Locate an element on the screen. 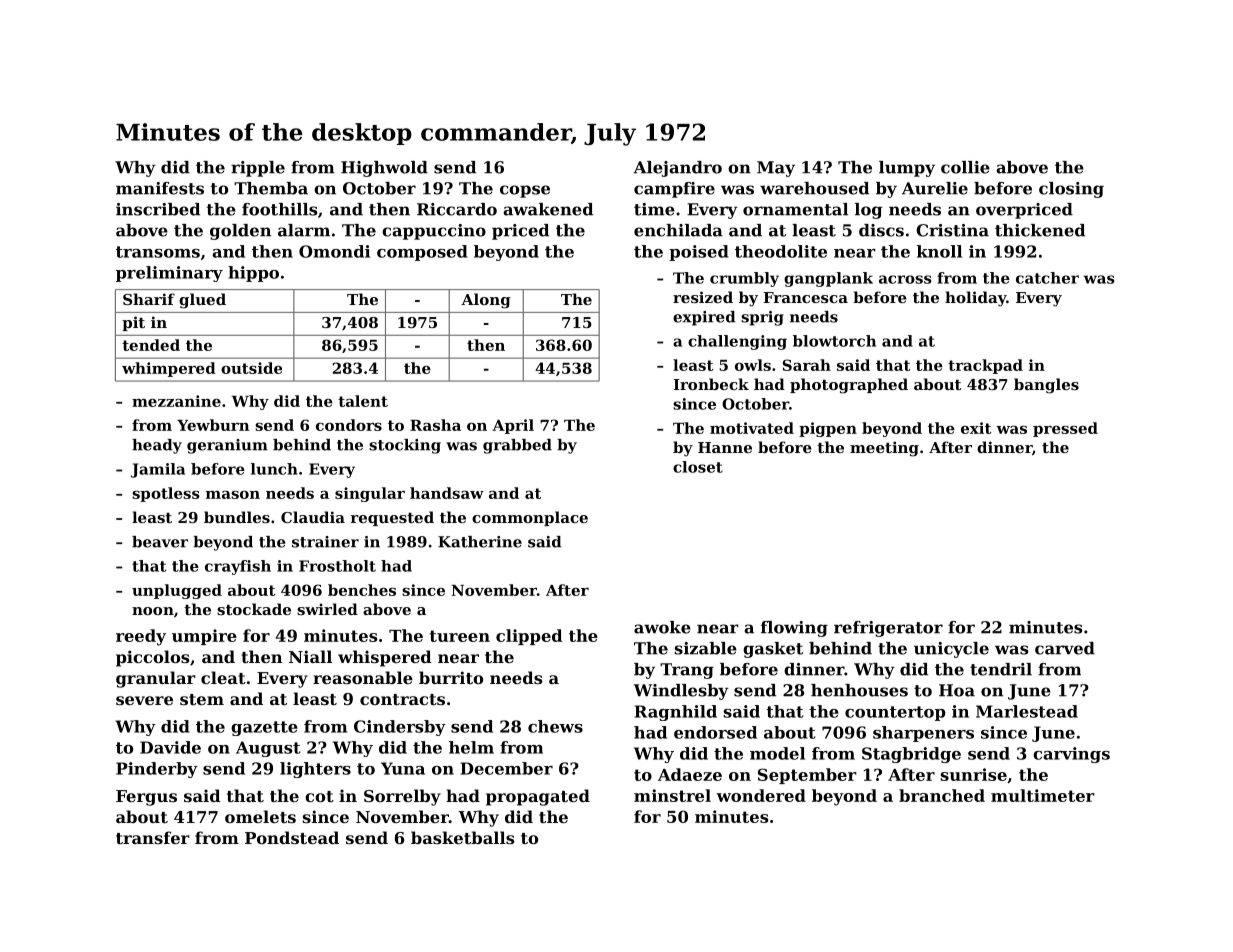 The width and height of the screenshot is (1233, 952). collie is located at coordinates (965, 167).
